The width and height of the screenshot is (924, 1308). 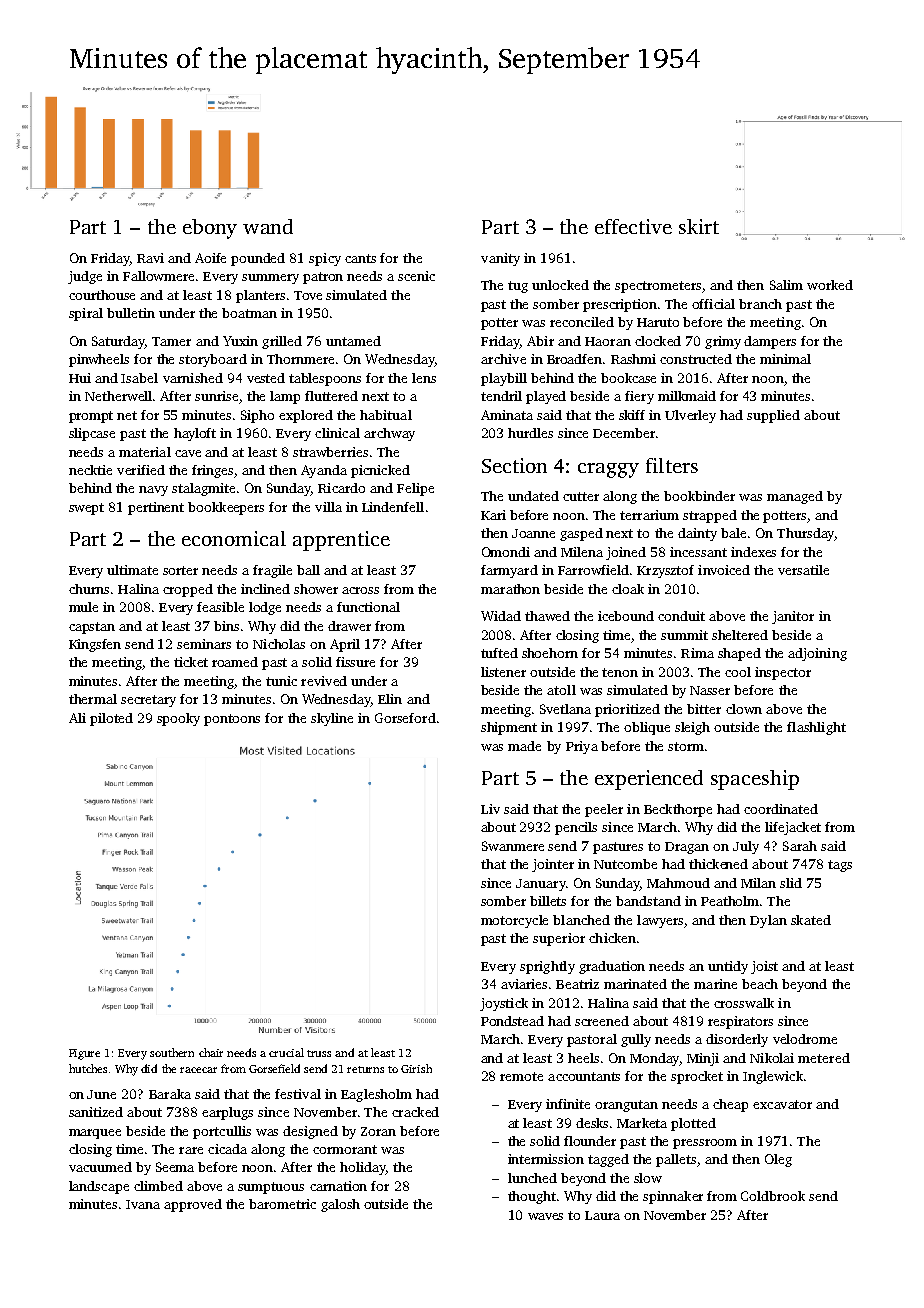 What do you see at coordinates (740, 1022) in the screenshot?
I see `respirators` at bounding box center [740, 1022].
